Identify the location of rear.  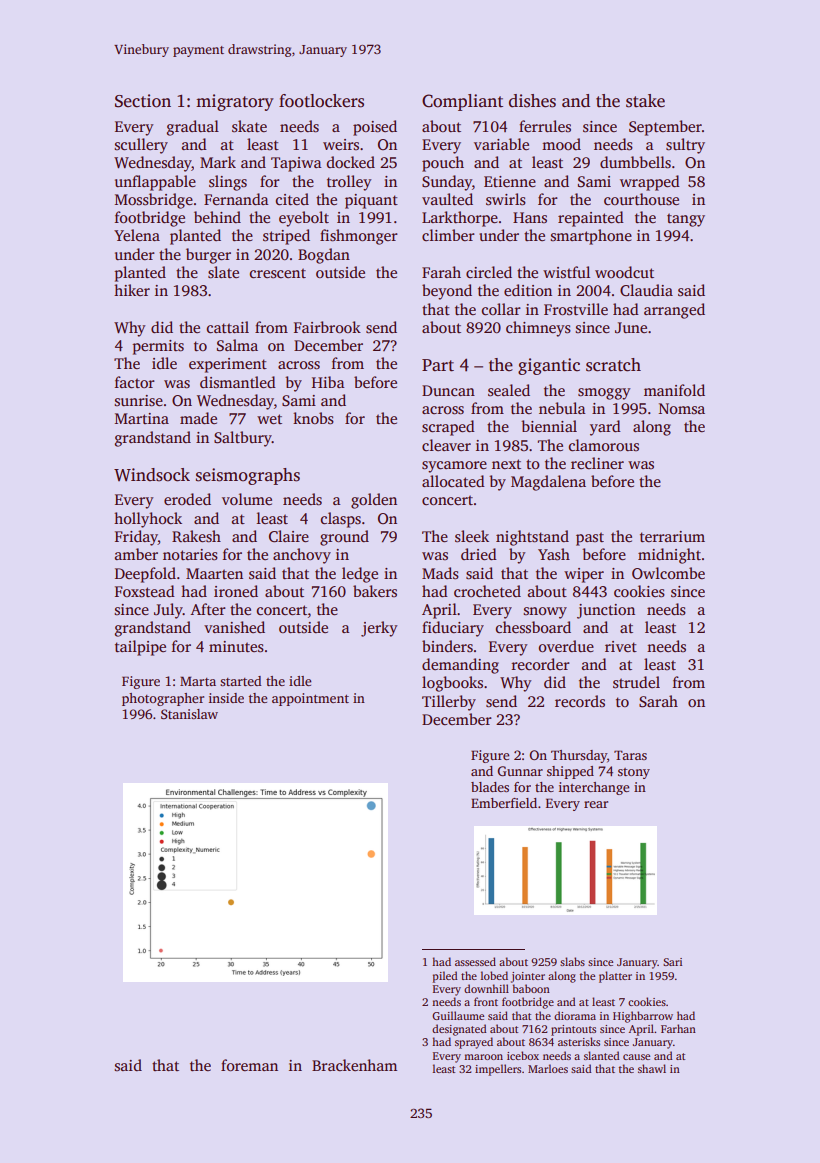
(596, 804).
